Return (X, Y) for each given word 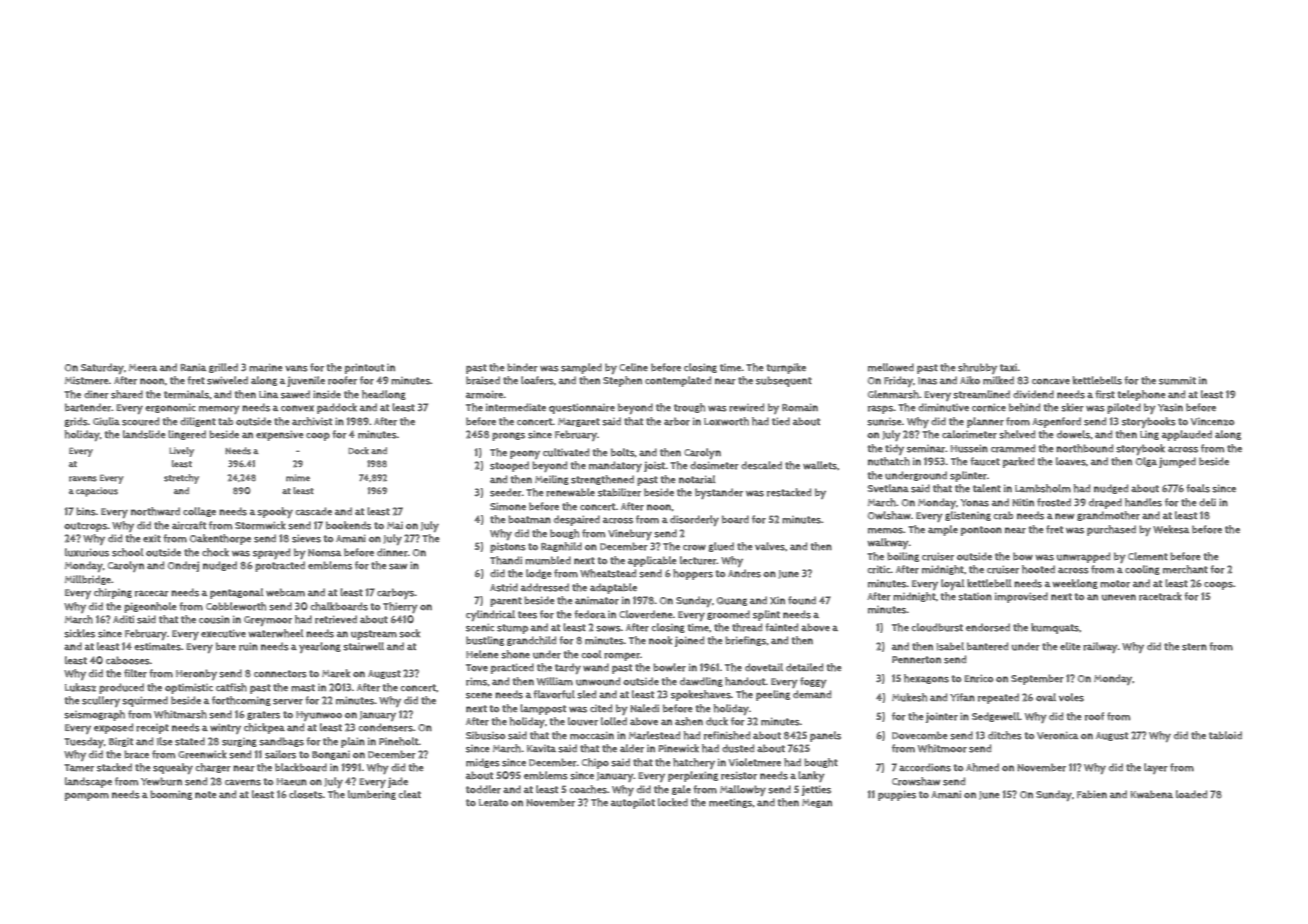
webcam (285, 592)
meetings (731, 803)
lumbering (372, 795)
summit (1177, 380)
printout (364, 368)
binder (522, 367)
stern (1194, 647)
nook (660, 640)
